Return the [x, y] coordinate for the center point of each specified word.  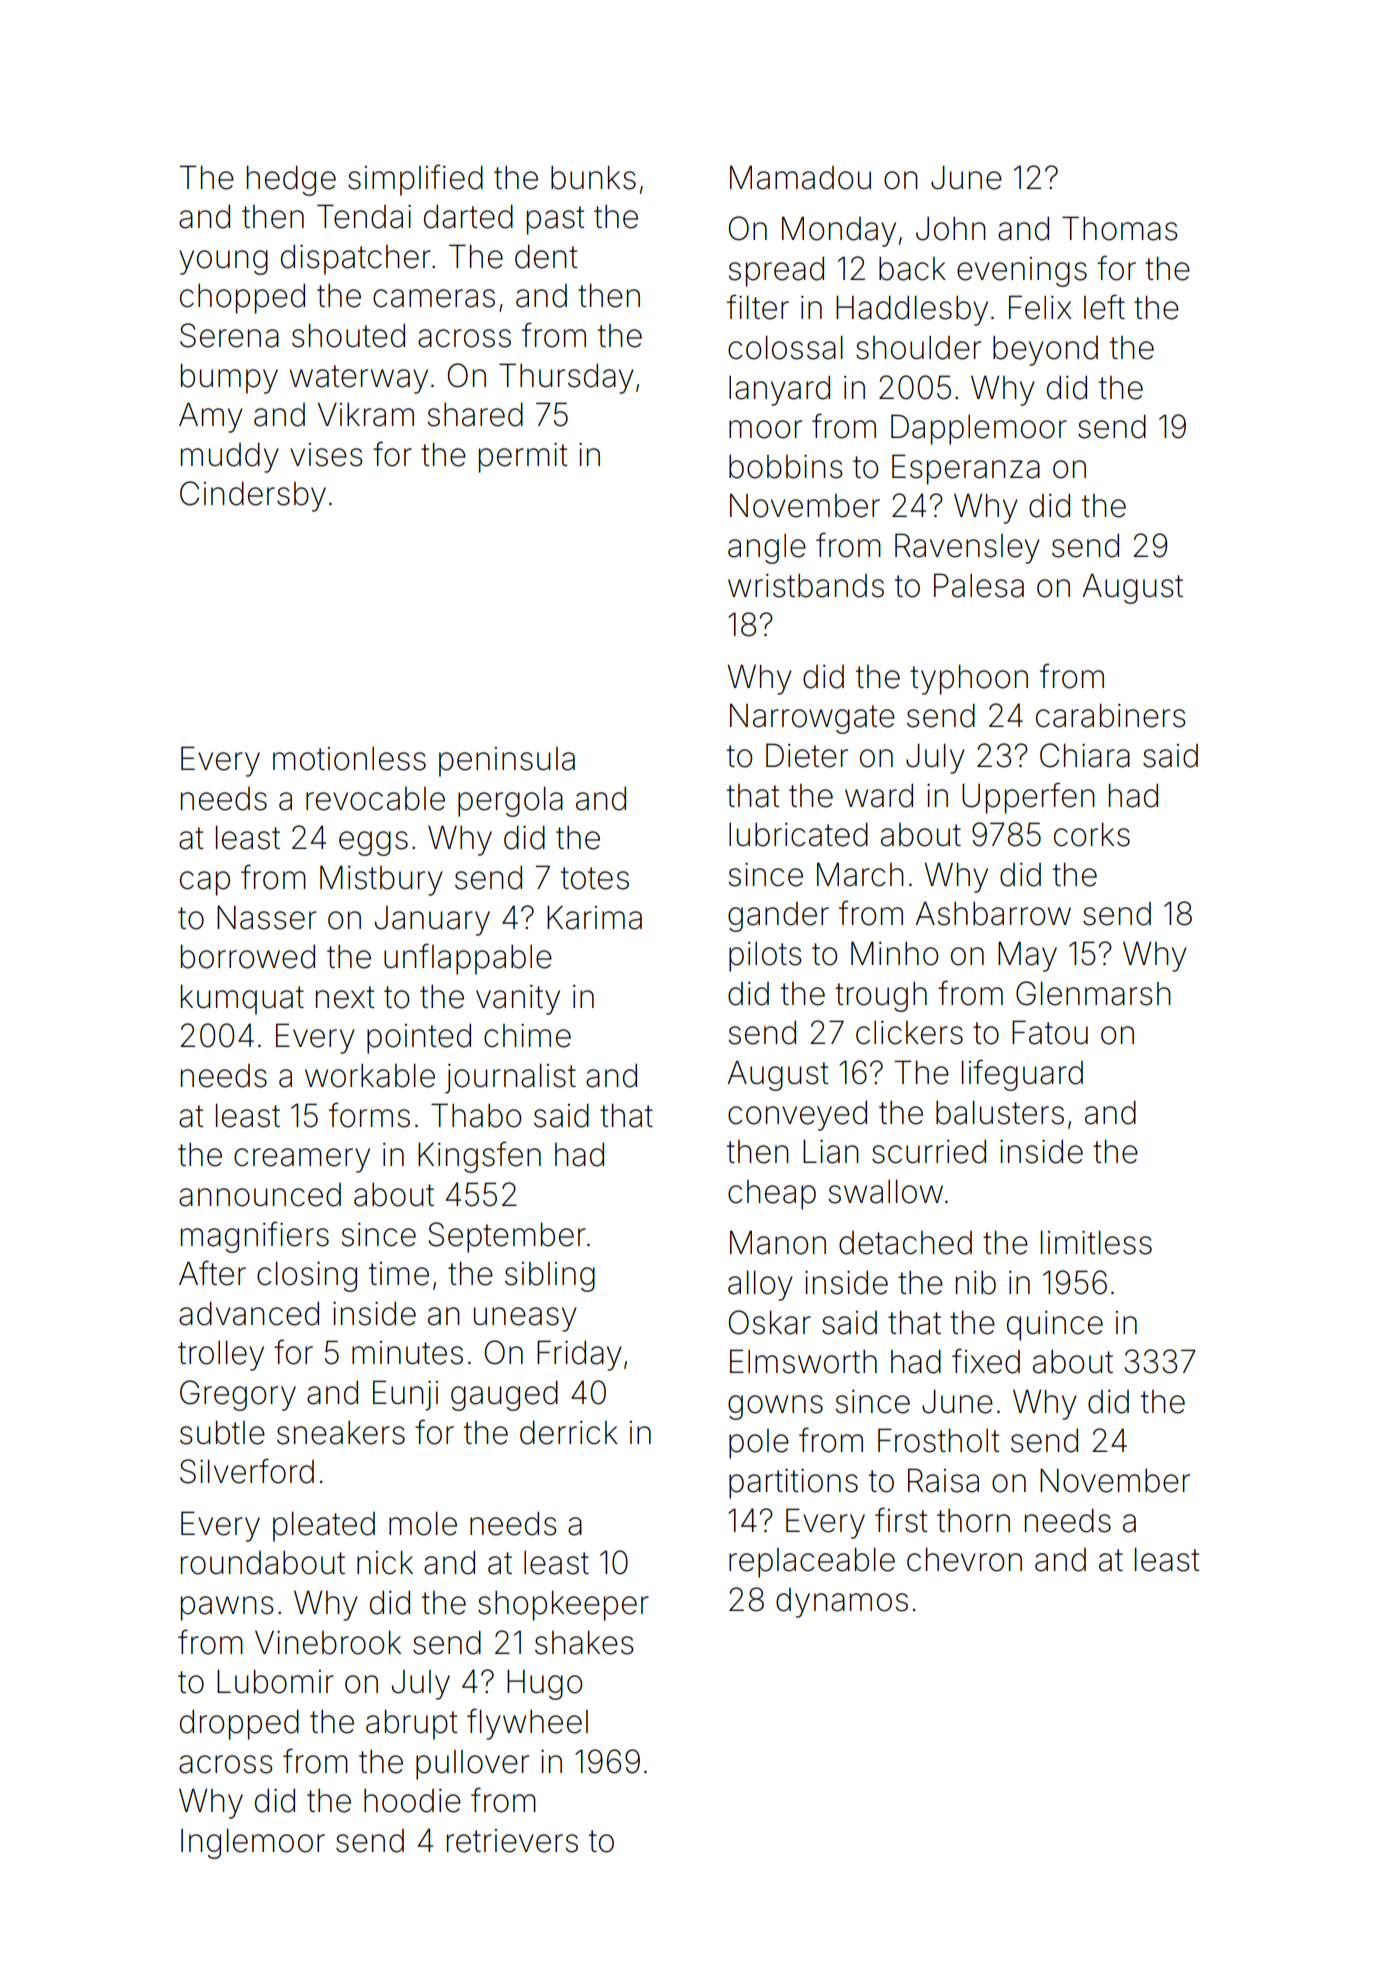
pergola [510, 801]
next [345, 997]
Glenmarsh [1093, 993]
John [951, 229]
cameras [434, 298]
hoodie [412, 1801]
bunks [593, 177]
